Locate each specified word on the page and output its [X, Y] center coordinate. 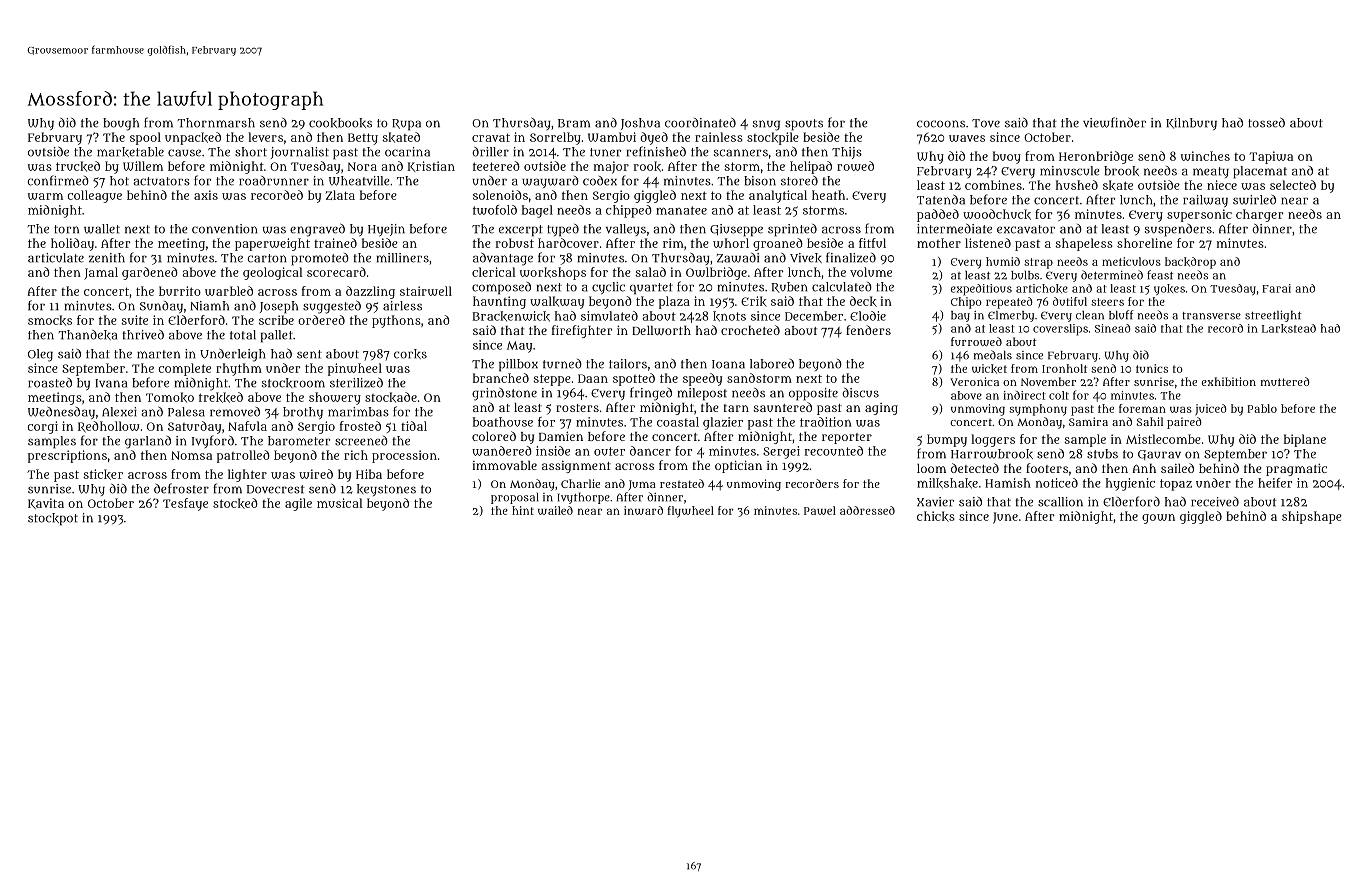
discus [860, 393]
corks [410, 354]
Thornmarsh [216, 123]
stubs [1102, 454]
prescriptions [67, 456]
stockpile [773, 138]
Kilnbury [1191, 124]
